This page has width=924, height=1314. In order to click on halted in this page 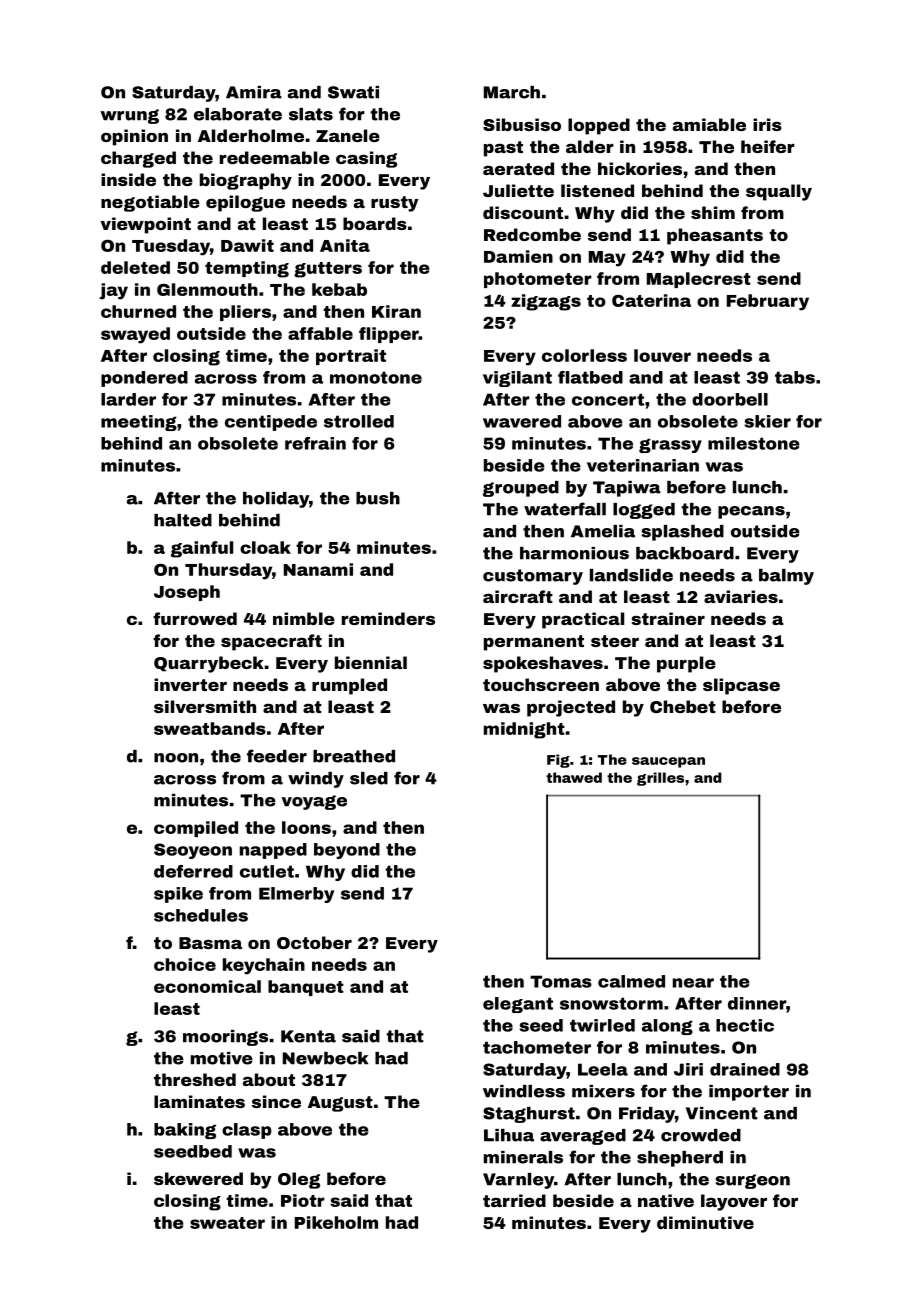, I will do `click(183, 520)`.
